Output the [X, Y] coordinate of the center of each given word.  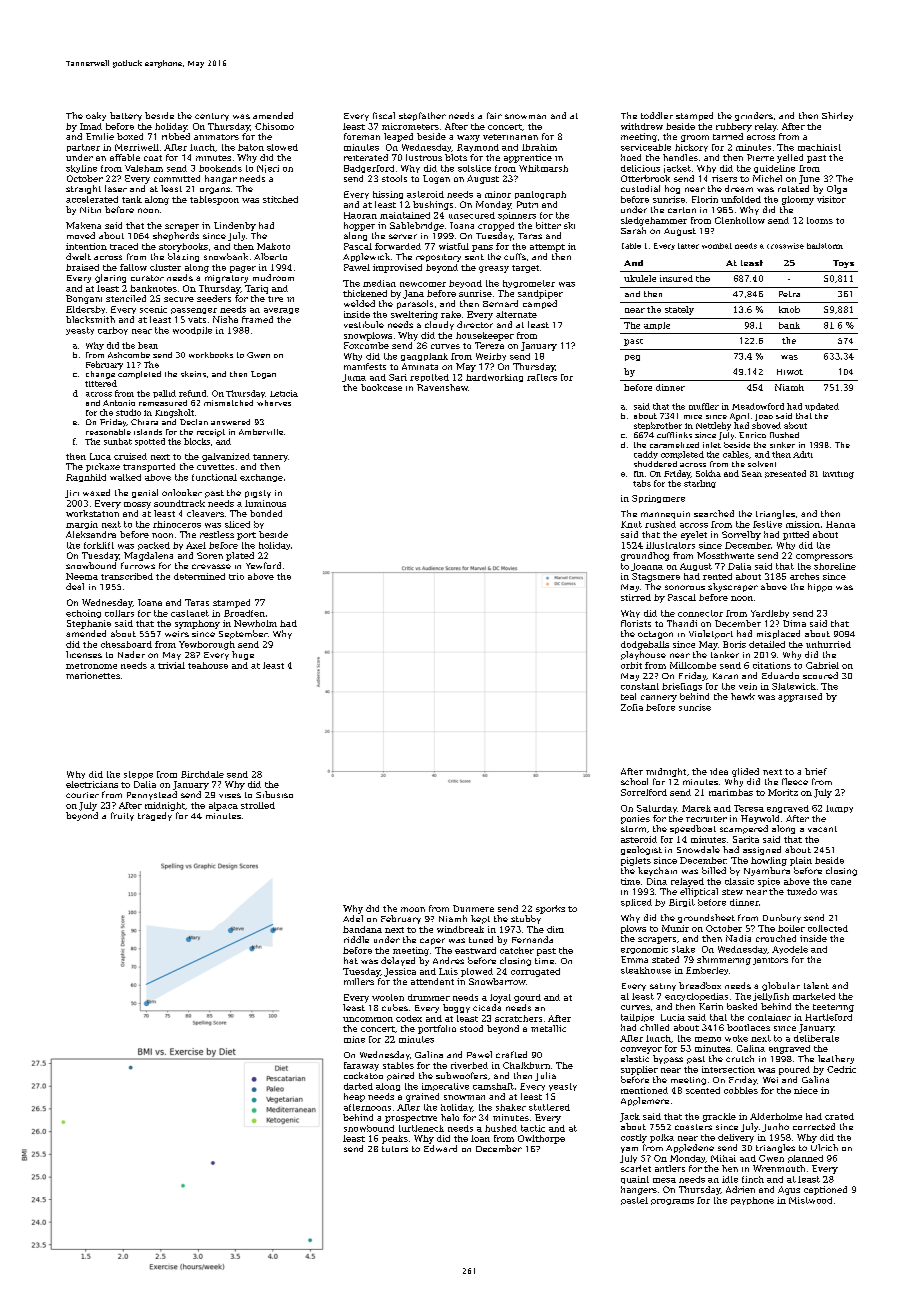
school [634, 781]
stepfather [422, 116]
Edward [440, 1148]
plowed [477, 972]
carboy [113, 331]
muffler [704, 406]
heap [354, 1097]
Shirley [837, 116]
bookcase [381, 387]
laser [116, 188]
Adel [353, 918]
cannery [659, 698]
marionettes [93, 675]
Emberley [707, 971]
